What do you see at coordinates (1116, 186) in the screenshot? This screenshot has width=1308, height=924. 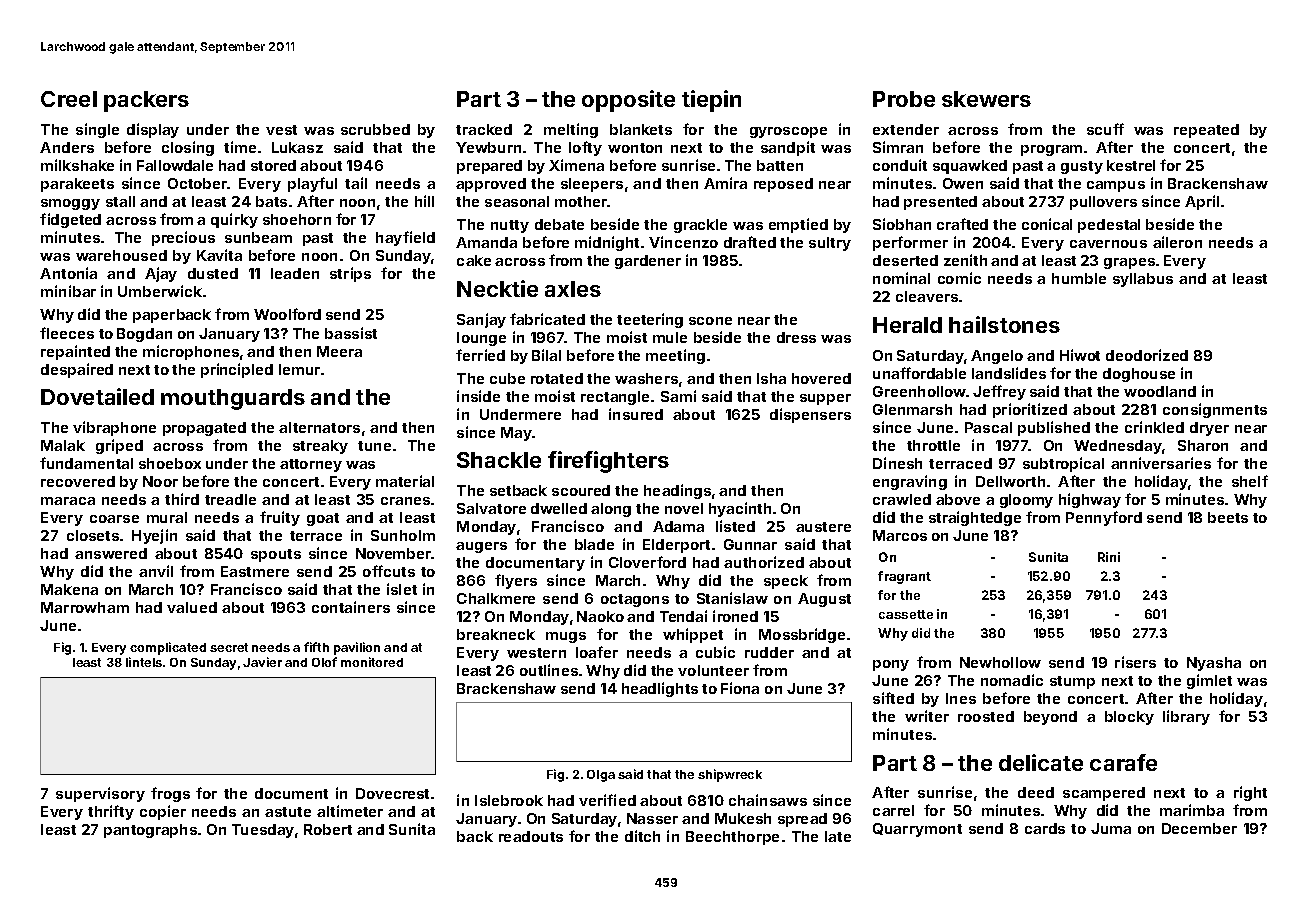 I see `campus` at bounding box center [1116, 186].
